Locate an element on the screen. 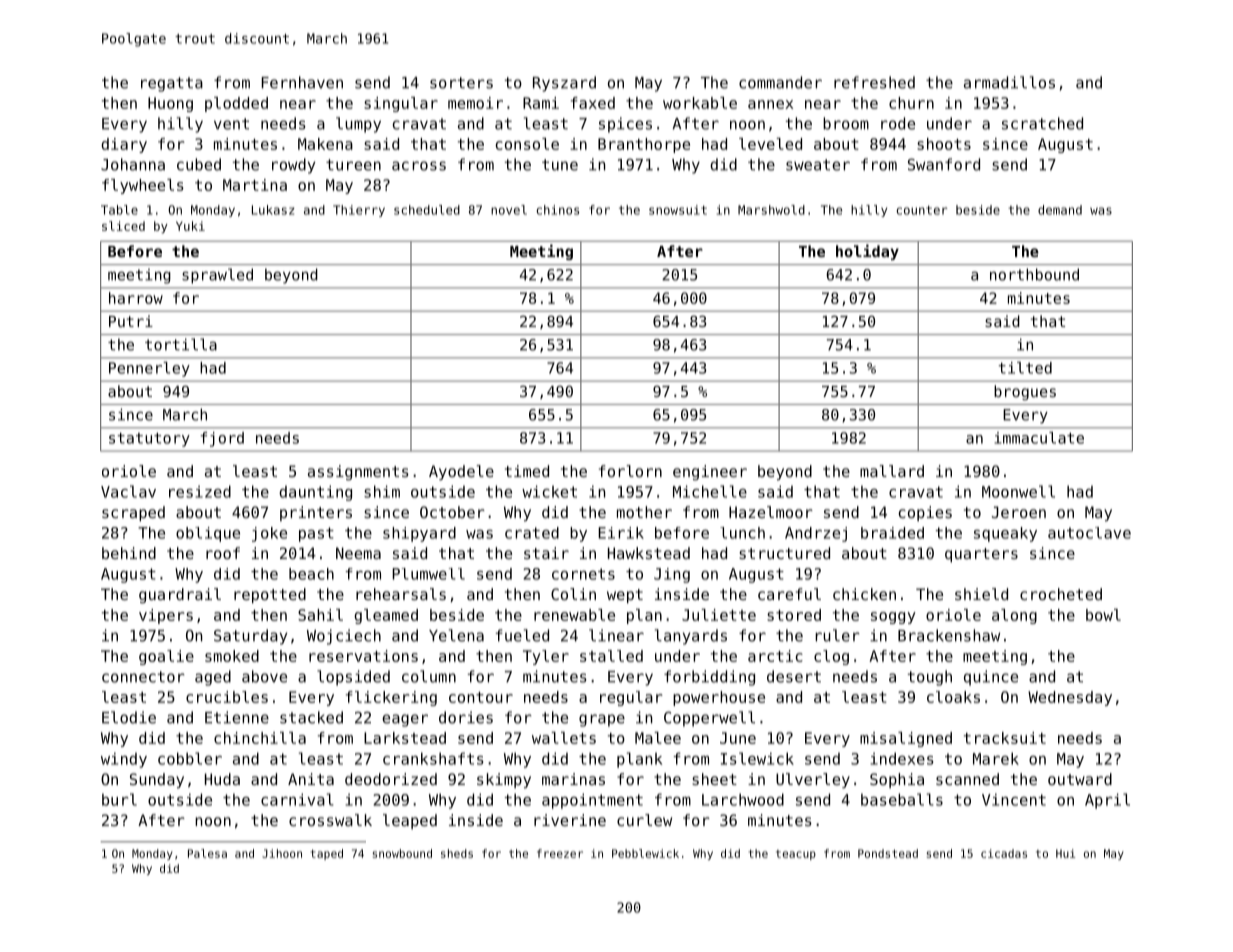 The height and width of the screenshot is (952, 1233). demand is located at coordinates (1060, 210).
